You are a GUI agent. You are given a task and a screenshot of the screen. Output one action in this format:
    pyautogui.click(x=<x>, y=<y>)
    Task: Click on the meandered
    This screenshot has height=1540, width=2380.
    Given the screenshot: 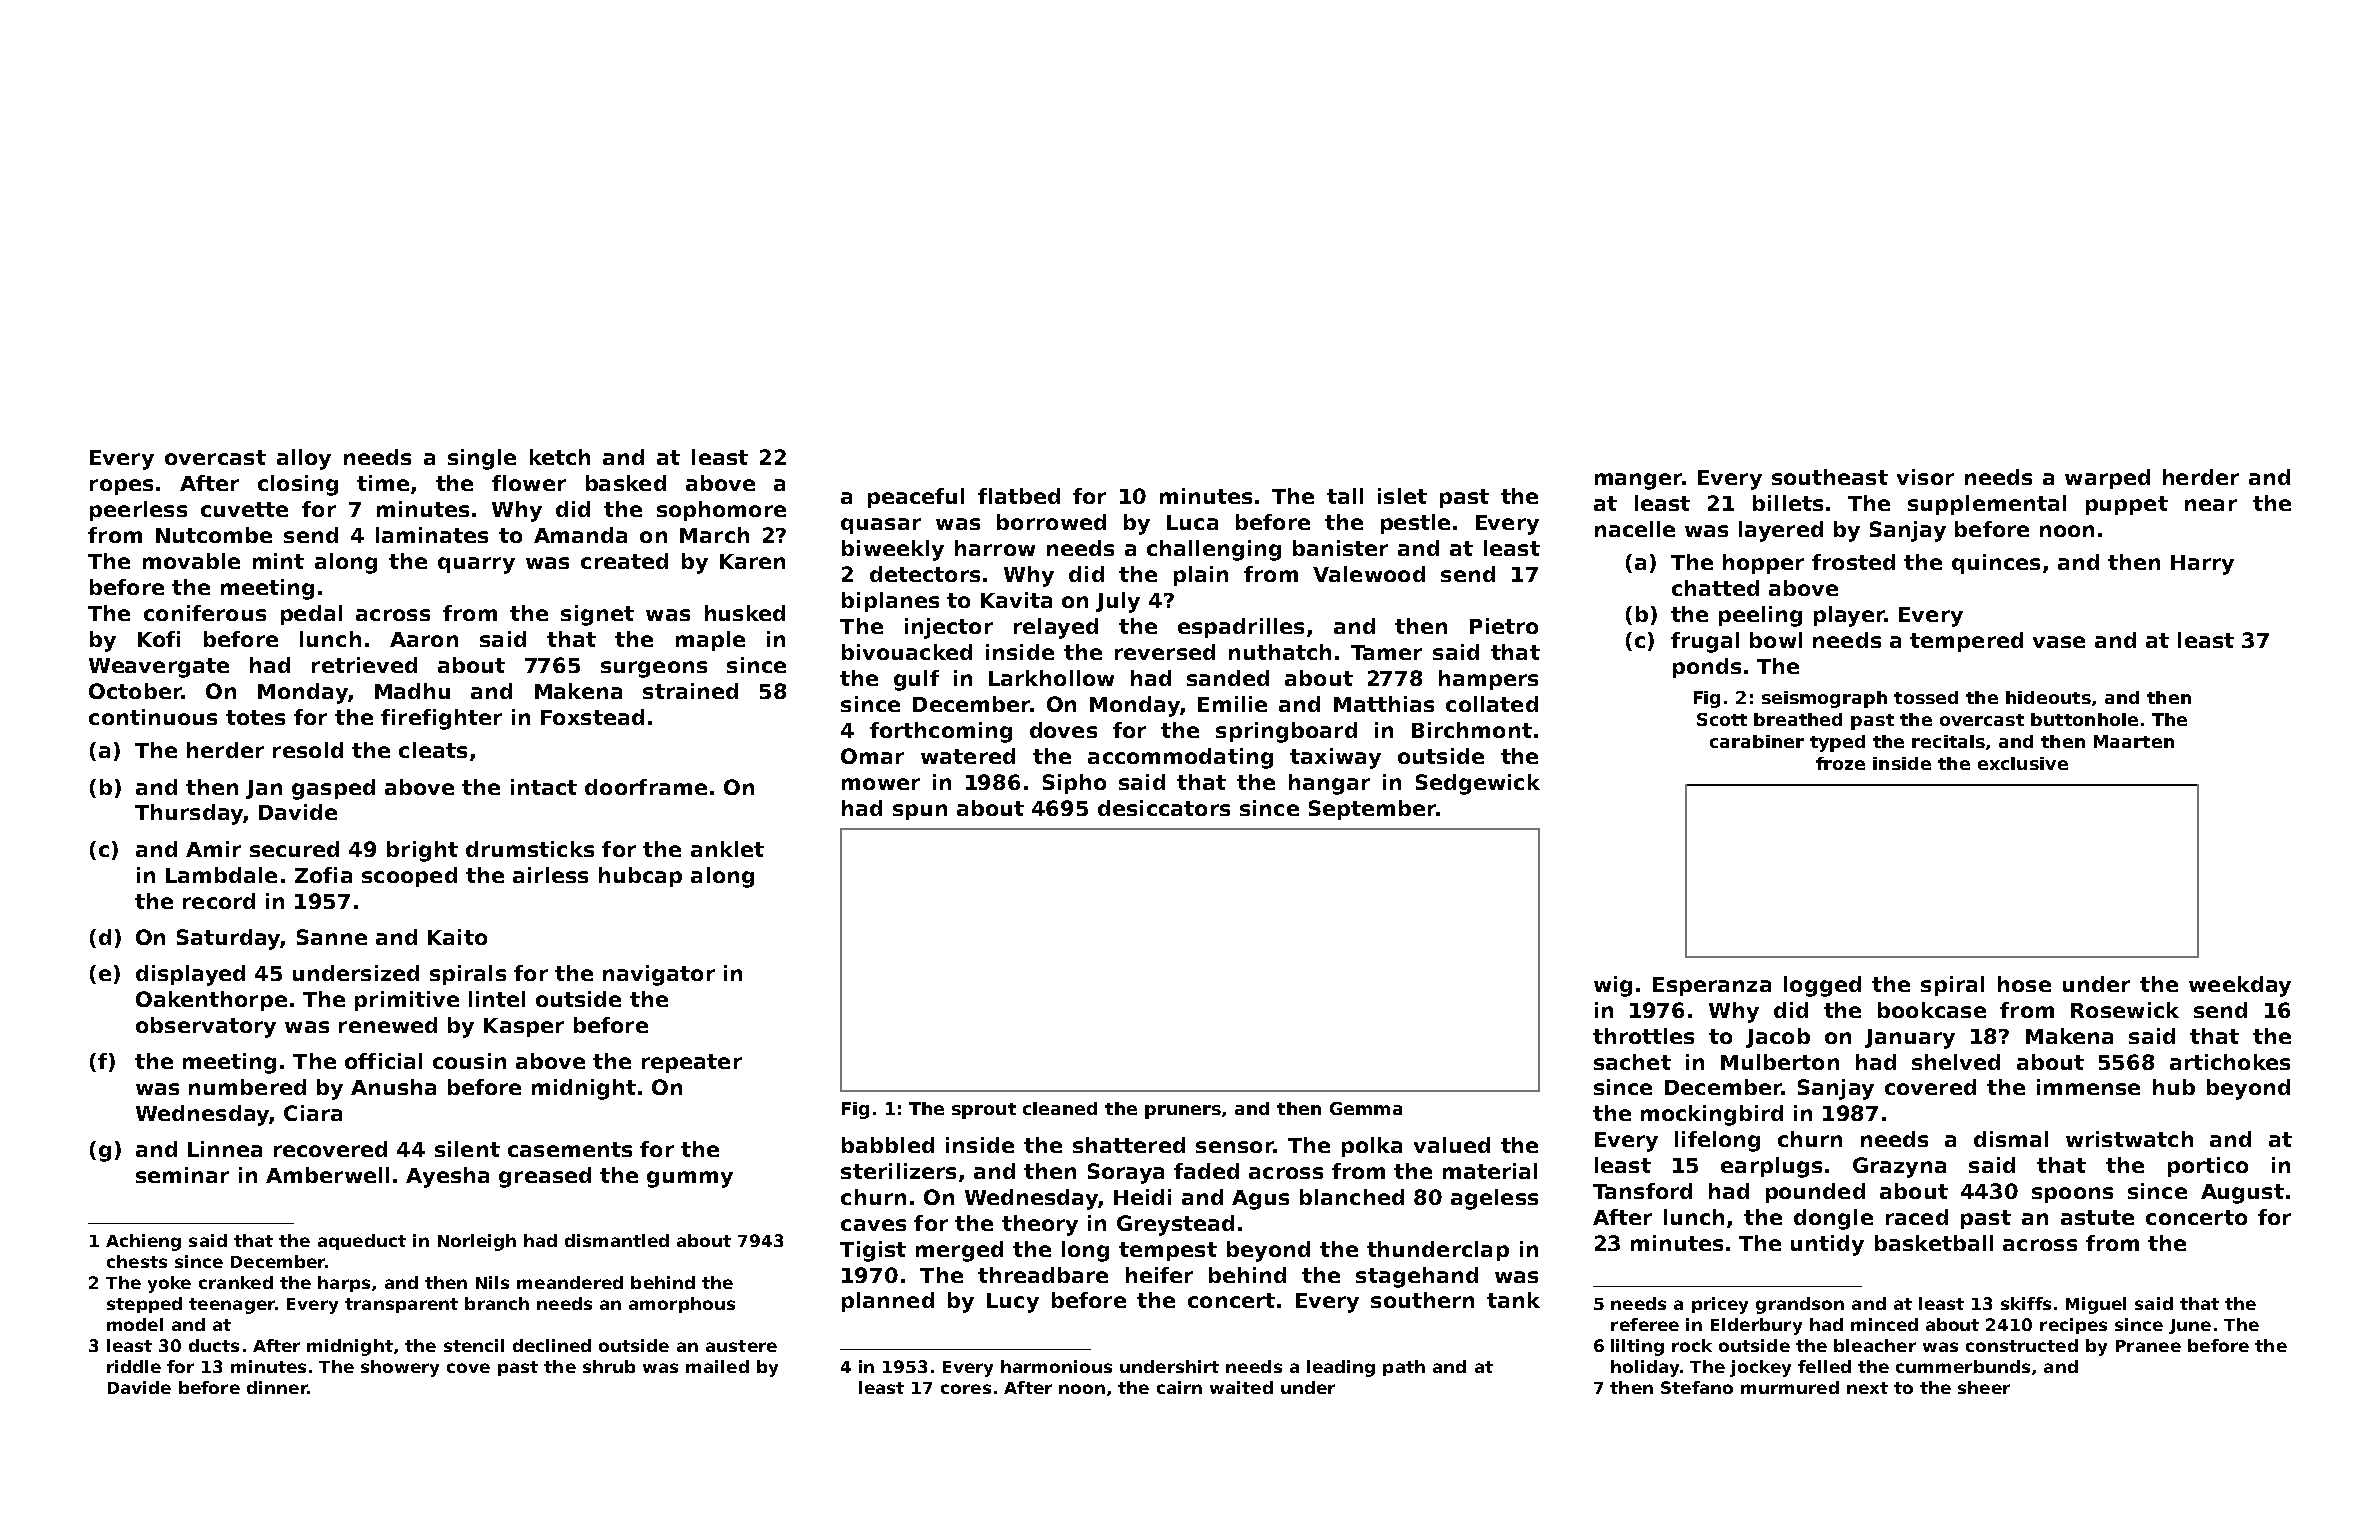 What is the action you would take?
    pyautogui.click(x=570, y=1282)
